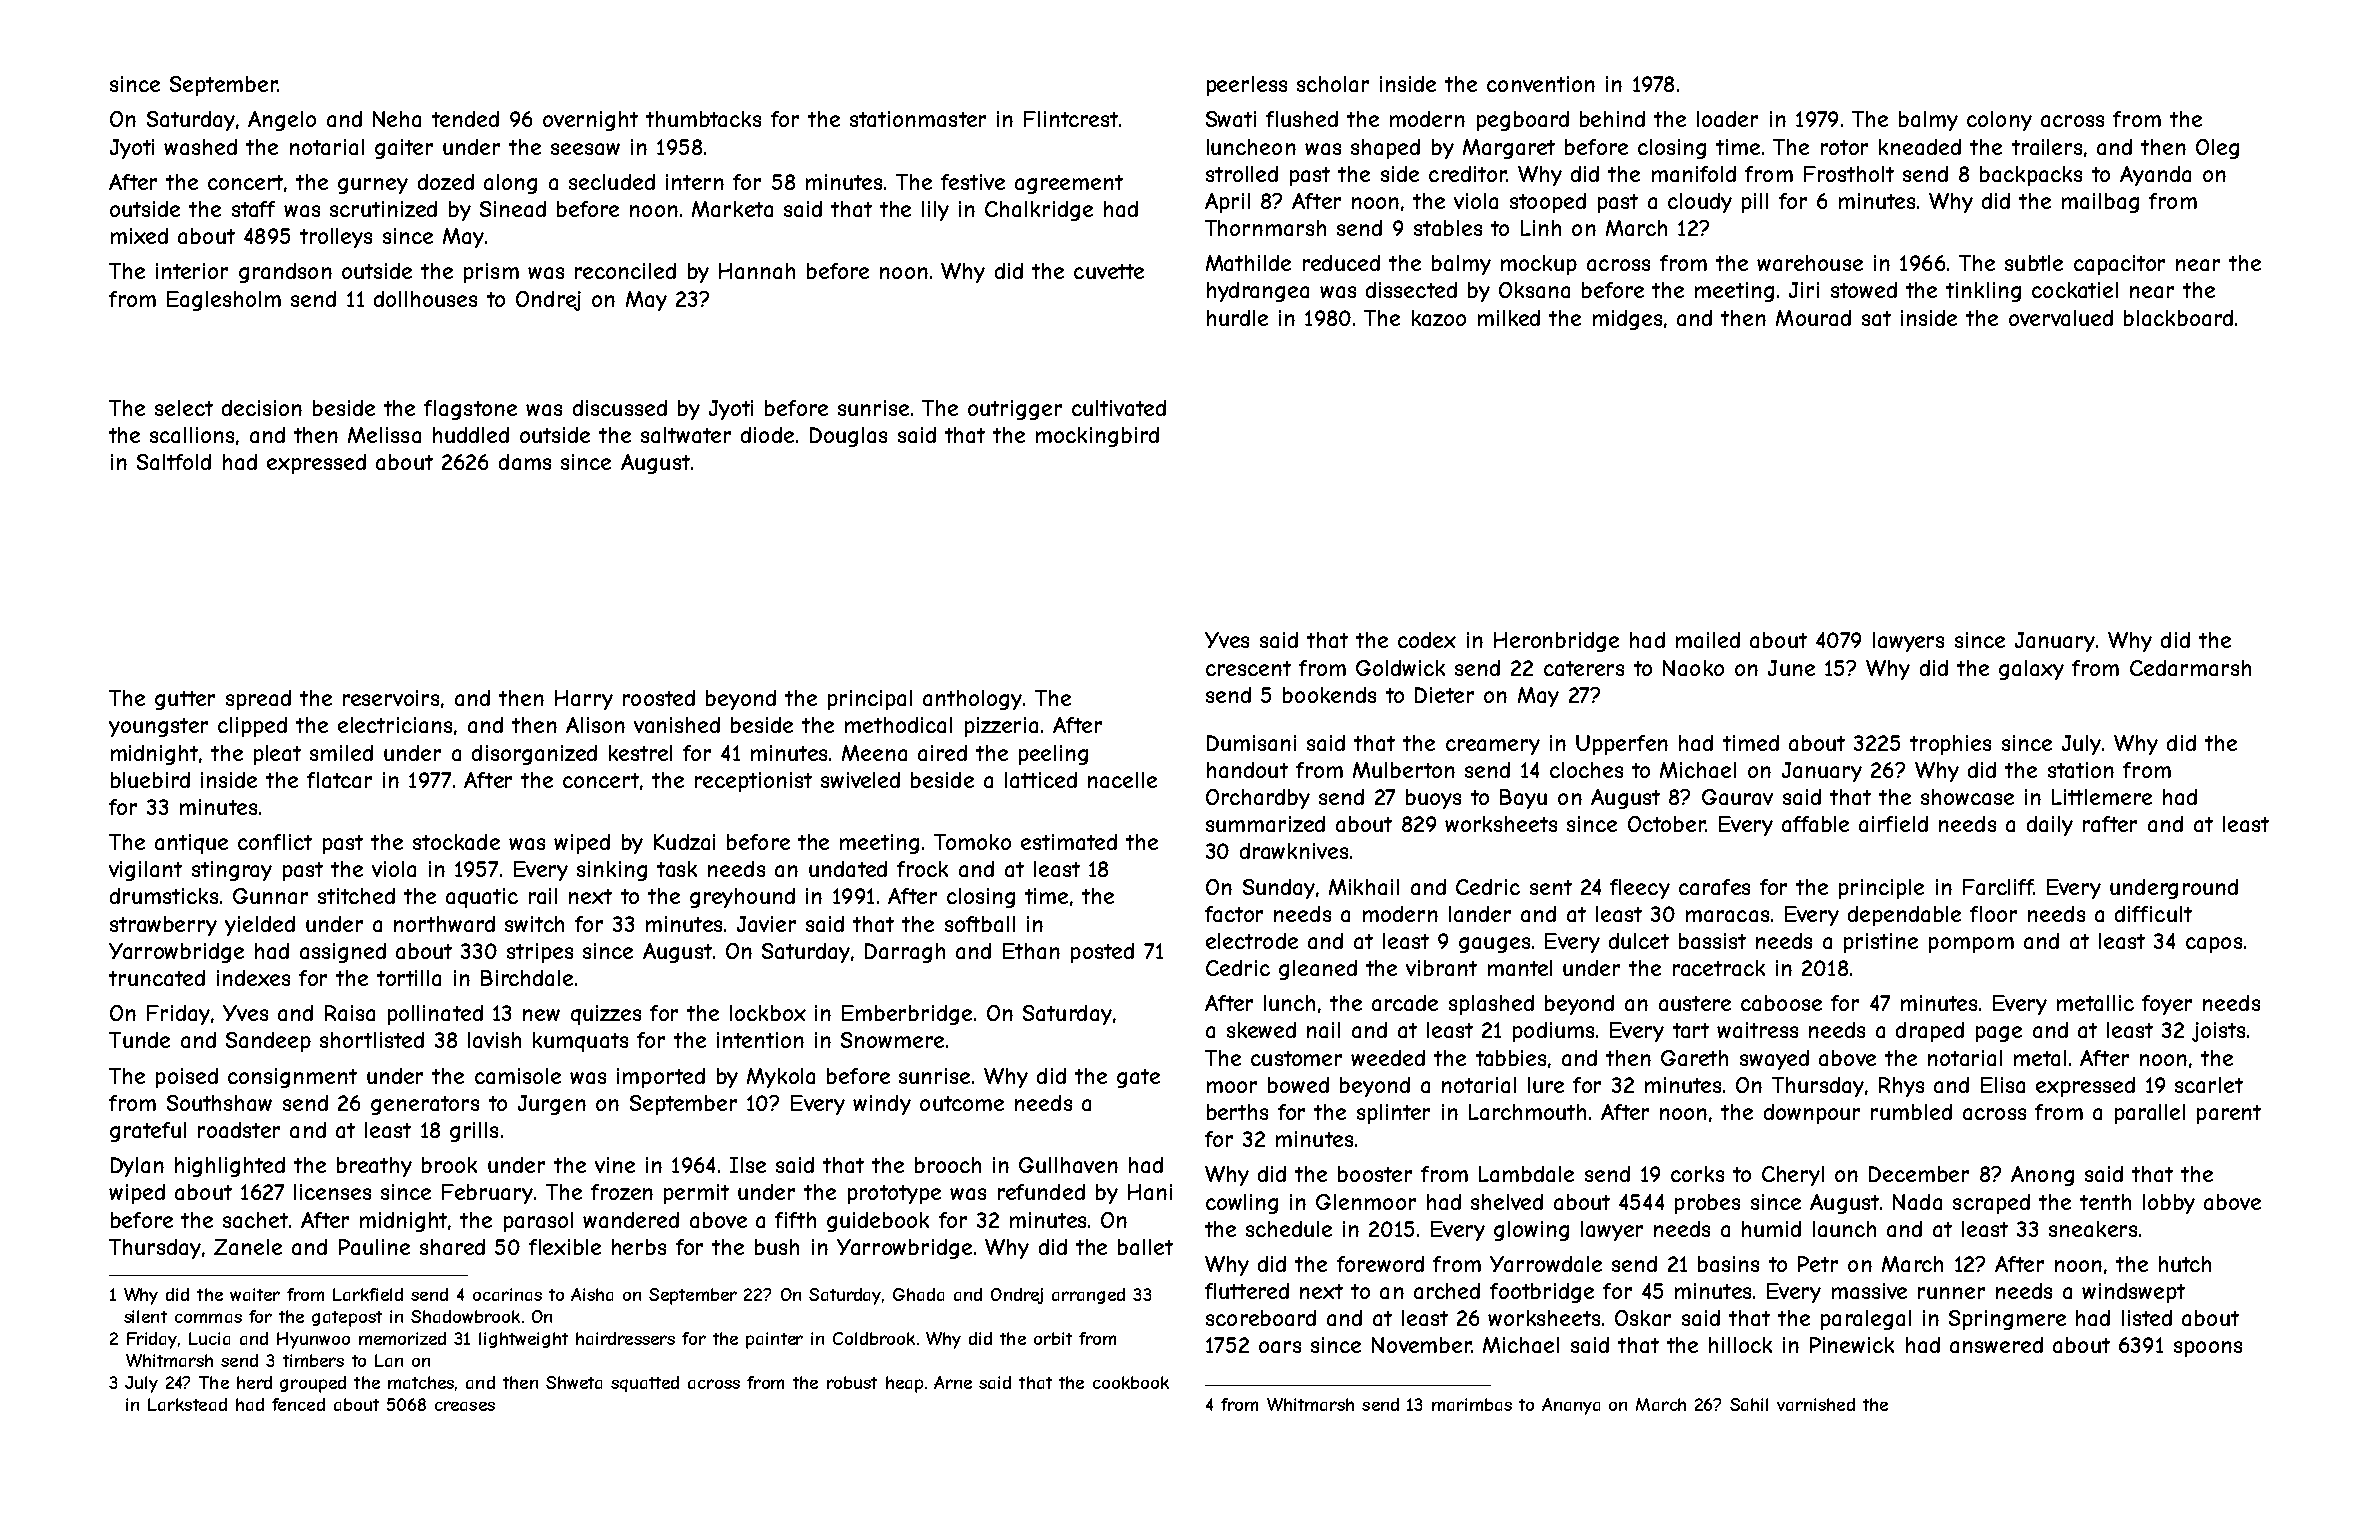 This screenshot has width=2380, height=1540. I want to click on spread, so click(258, 700).
